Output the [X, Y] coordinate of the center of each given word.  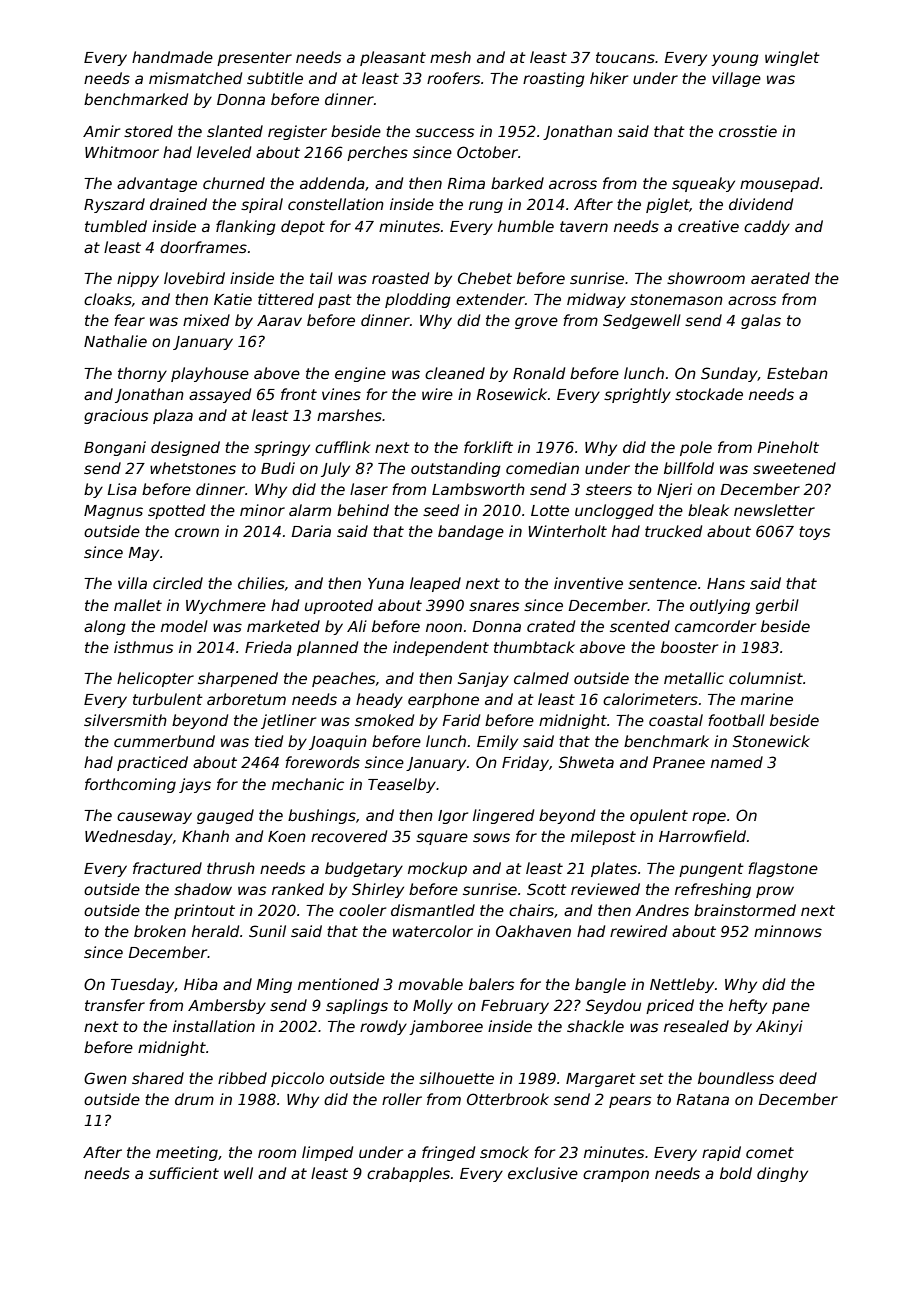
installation [214, 1026]
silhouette [456, 1078]
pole [696, 448]
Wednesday [129, 837]
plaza [173, 416]
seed [441, 510]
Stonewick [771, 741]
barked [517, 183]
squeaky [703, 184]
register [297, 132]
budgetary [364, 869]
